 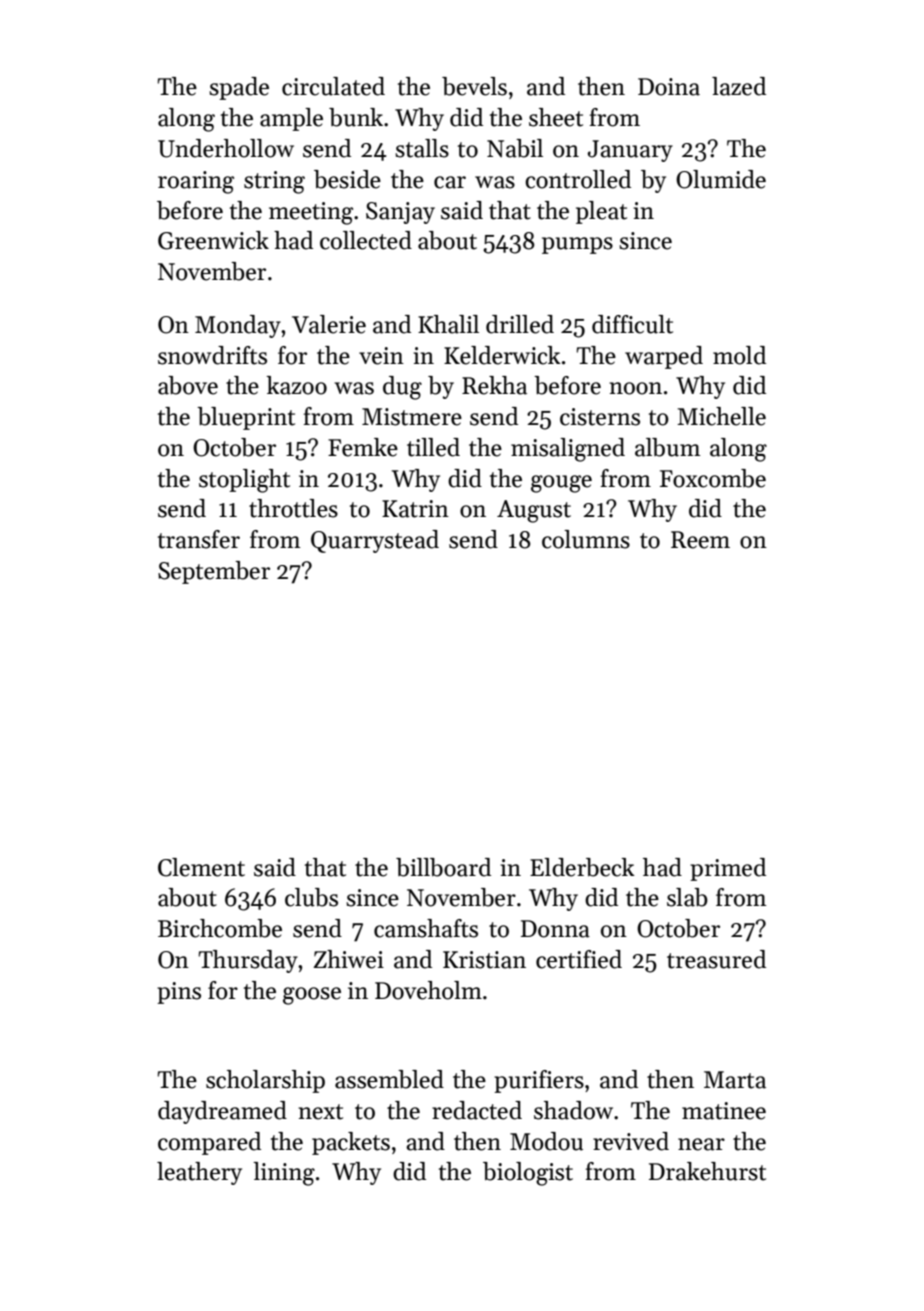 I want to click on Quarrystead, so click(x=375, y=541).
